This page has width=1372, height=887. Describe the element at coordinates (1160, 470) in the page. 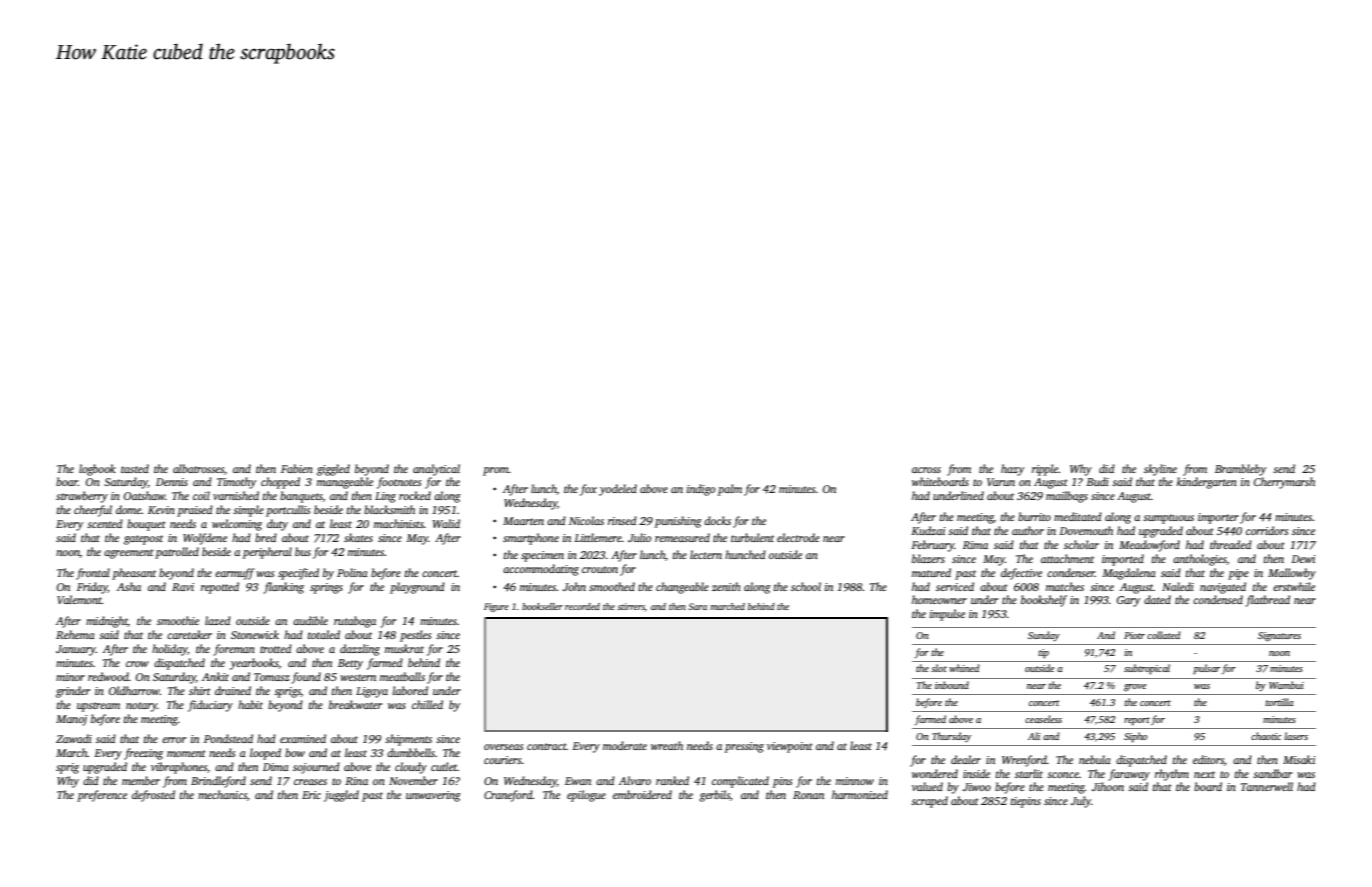

I see `skyline` at that location.
